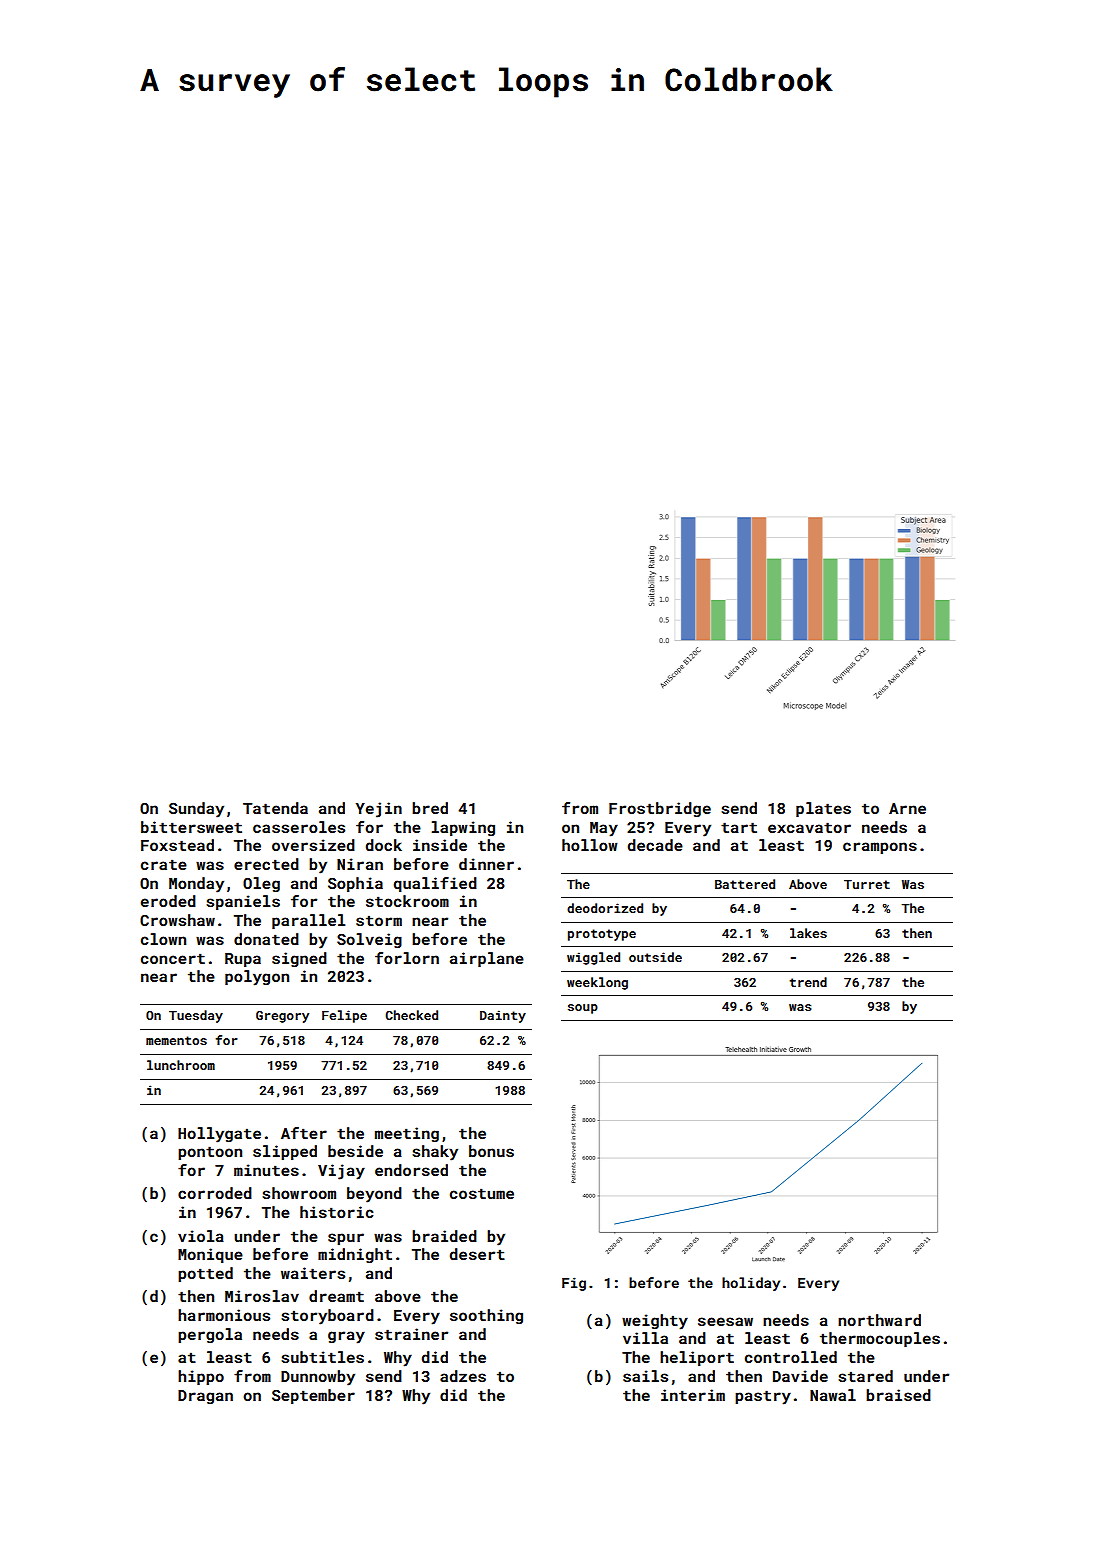 The height and width of the page is (1546, 1093). I want to click on soup, so click(583, 1009).
